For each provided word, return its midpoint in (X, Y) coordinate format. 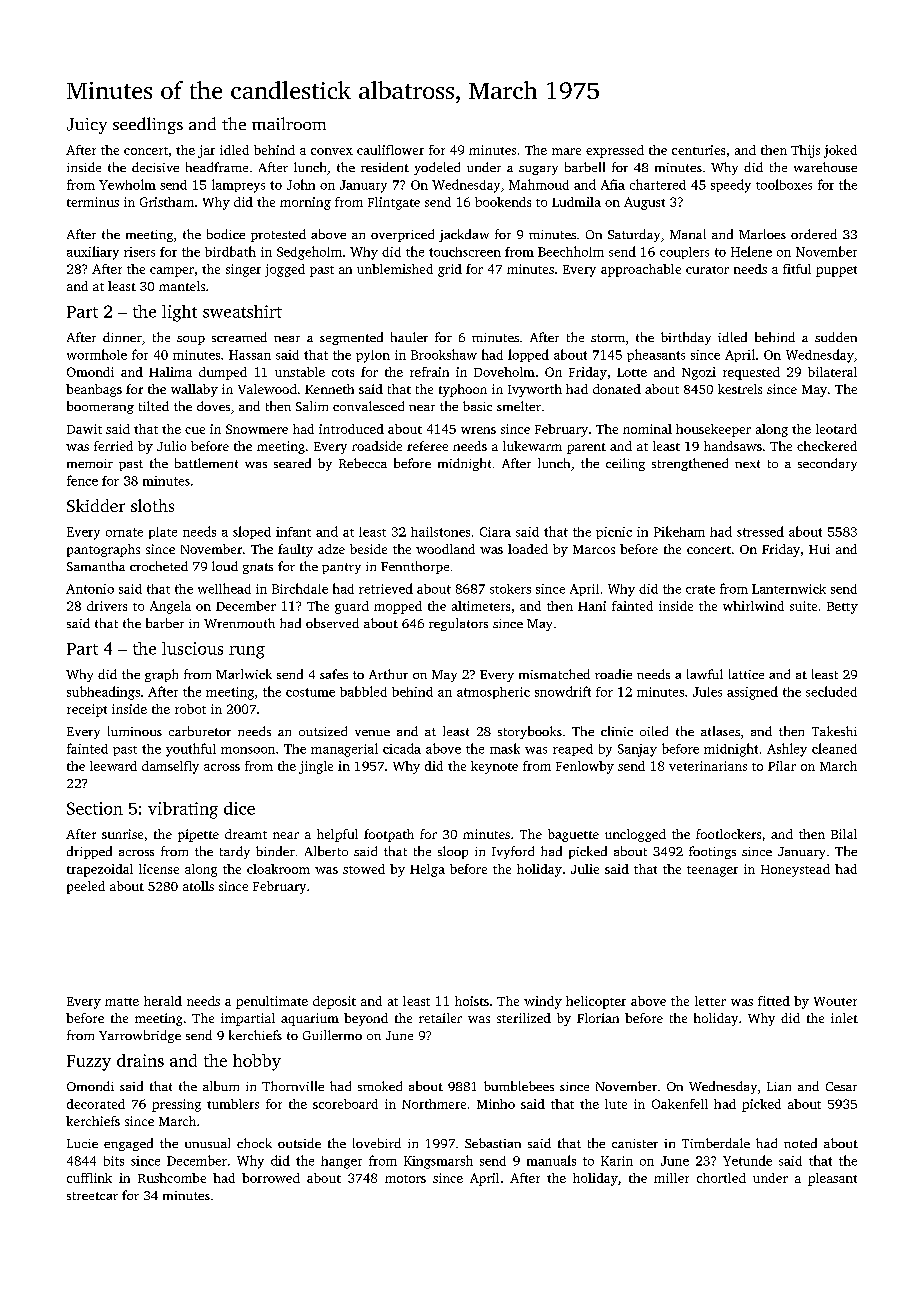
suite (803, 606)
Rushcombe (172, 1178)
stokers (510, 589)
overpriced (402, 235)
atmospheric (493, 693)
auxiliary (93, 253)
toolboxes (784, 184)
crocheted (159, 566)
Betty (842, 608)
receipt (87, 710)
